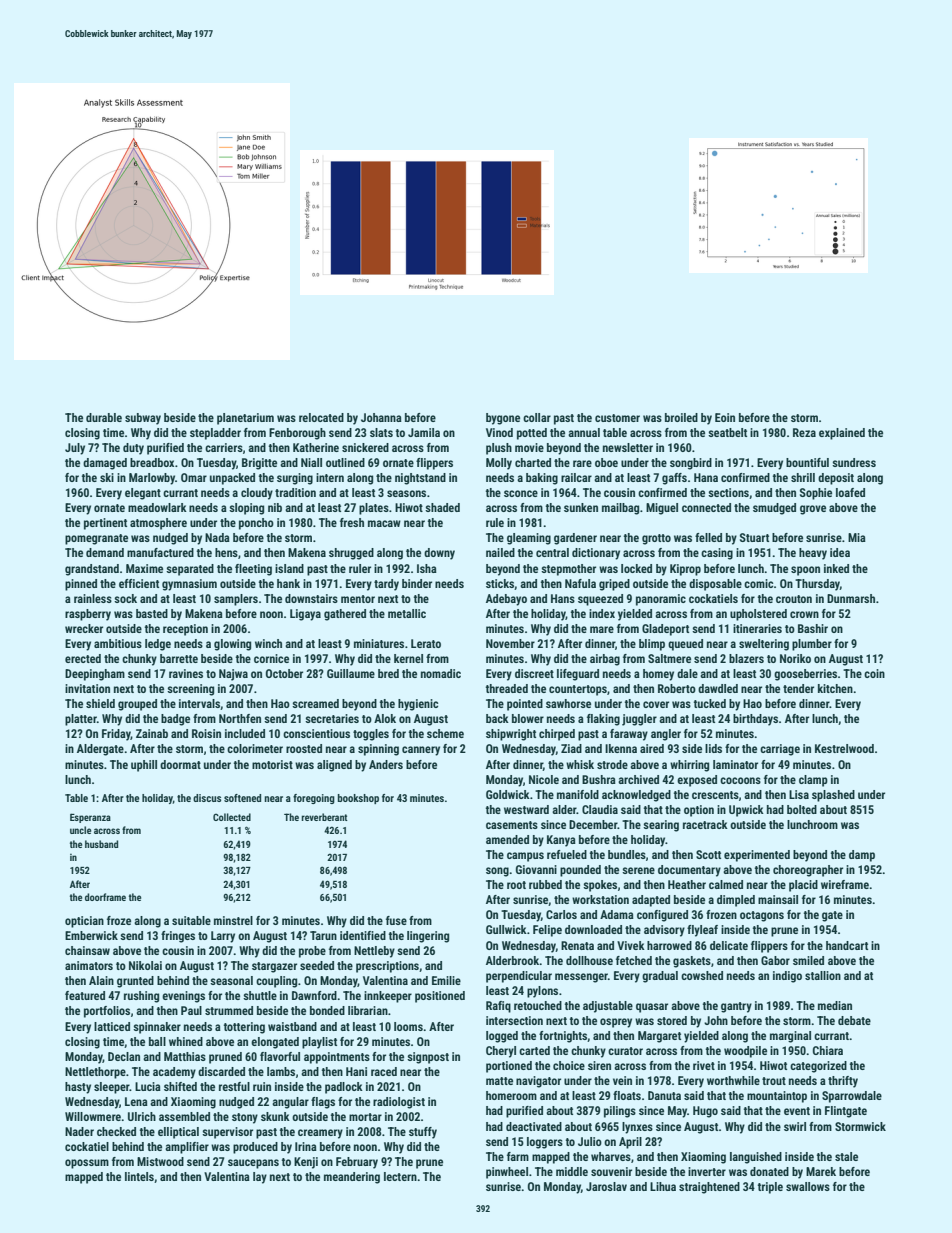 The height and width of the screenshot is (1233, 952). I want to click on racetrack, so click(705, 824).
